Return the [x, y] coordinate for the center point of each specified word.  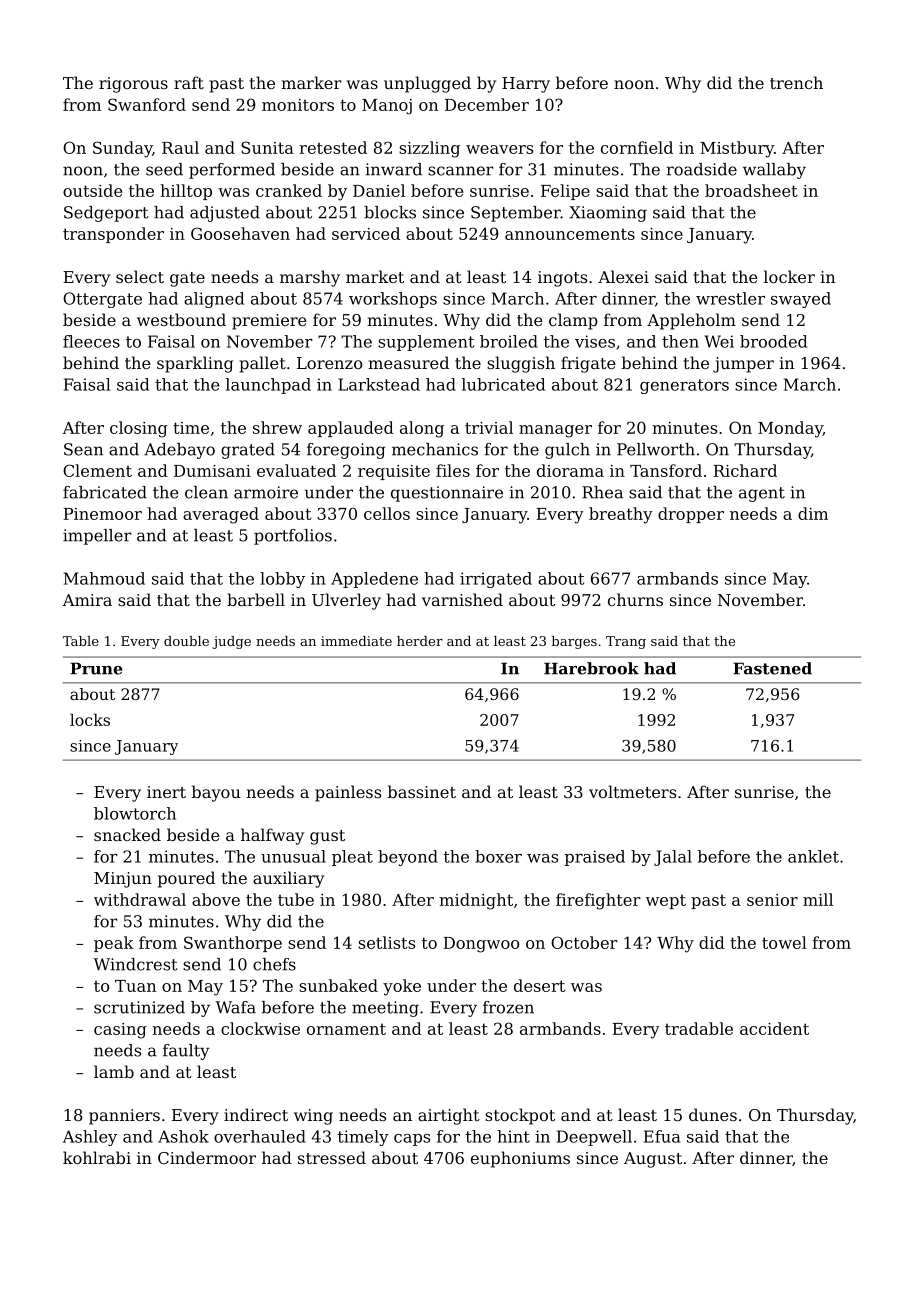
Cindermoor [207, 1157]
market [375, 276]
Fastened [772, 668]
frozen [508, 1007]
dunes [713, 1114]
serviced [366, 233]
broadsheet [751, 190]
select [140, 276]
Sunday [122, 149]
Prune [96, 668]
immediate [356, 641]
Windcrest [135, 964]
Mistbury [737, 149]
